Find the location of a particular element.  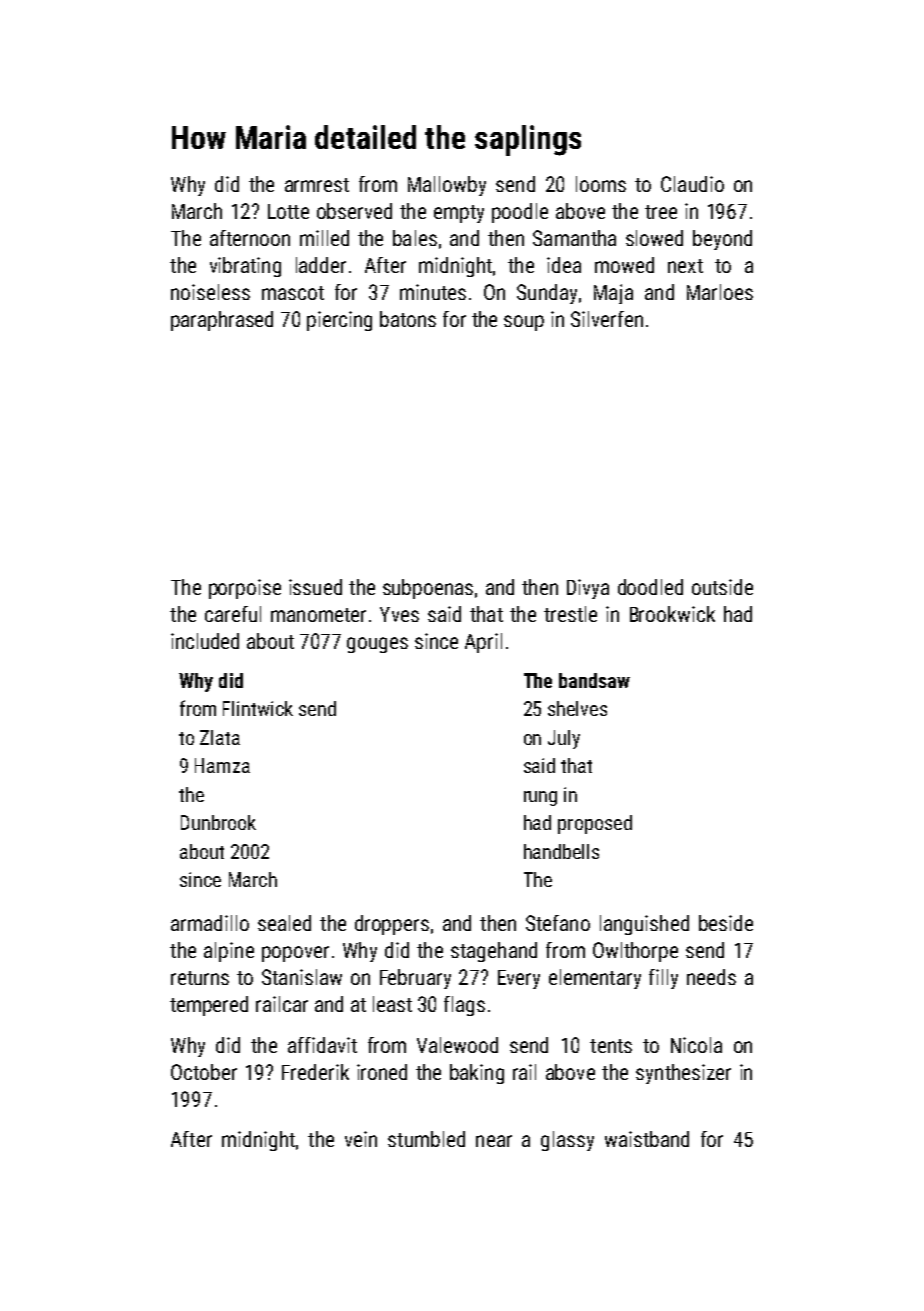

Marloes is located at coordinates (720, 292).
